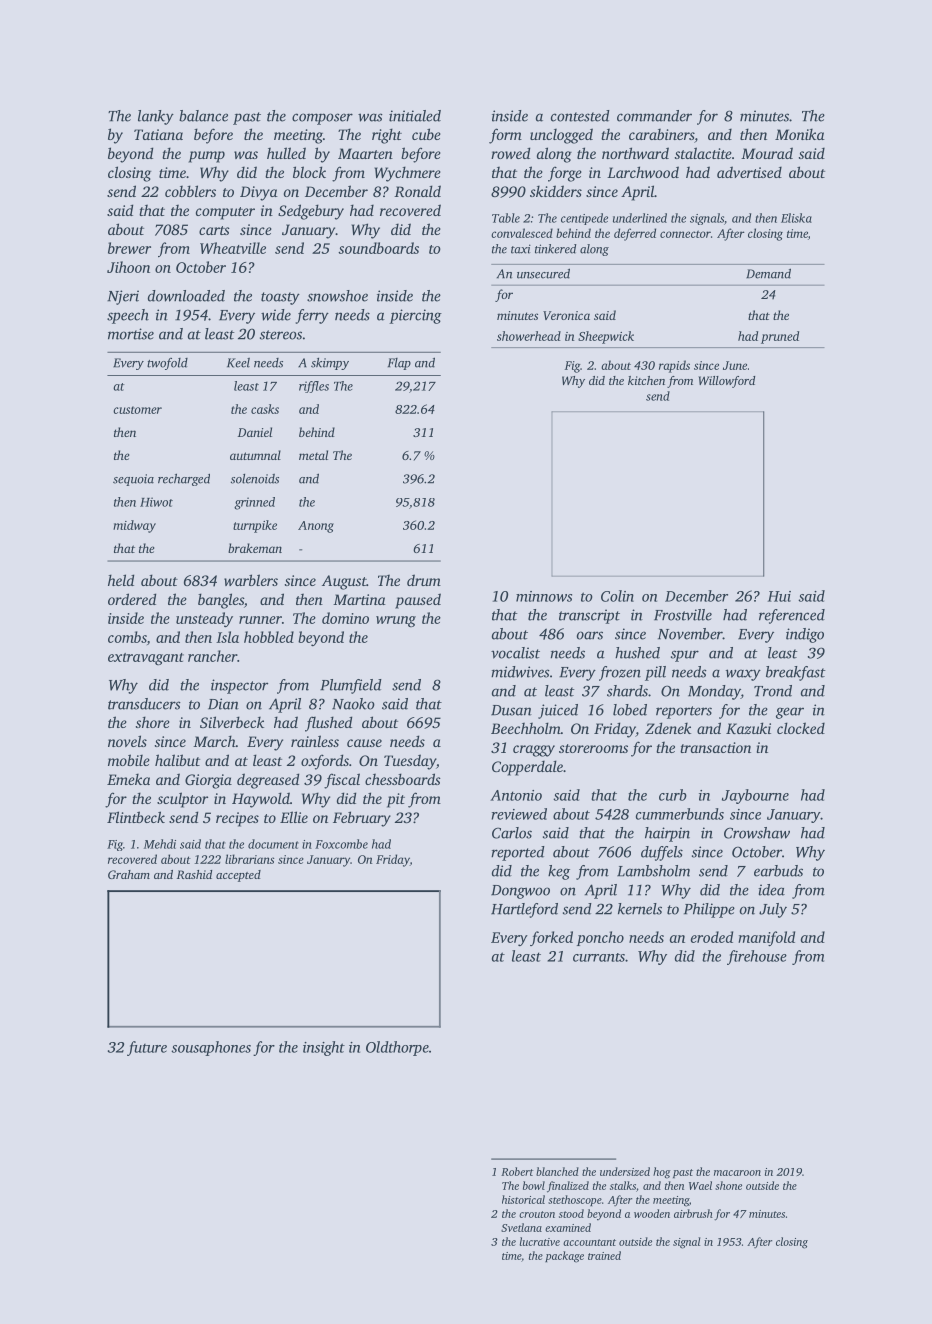  Describe the element at coordinates (144, 704) in the screenshot. I see `transducers` at that location.
